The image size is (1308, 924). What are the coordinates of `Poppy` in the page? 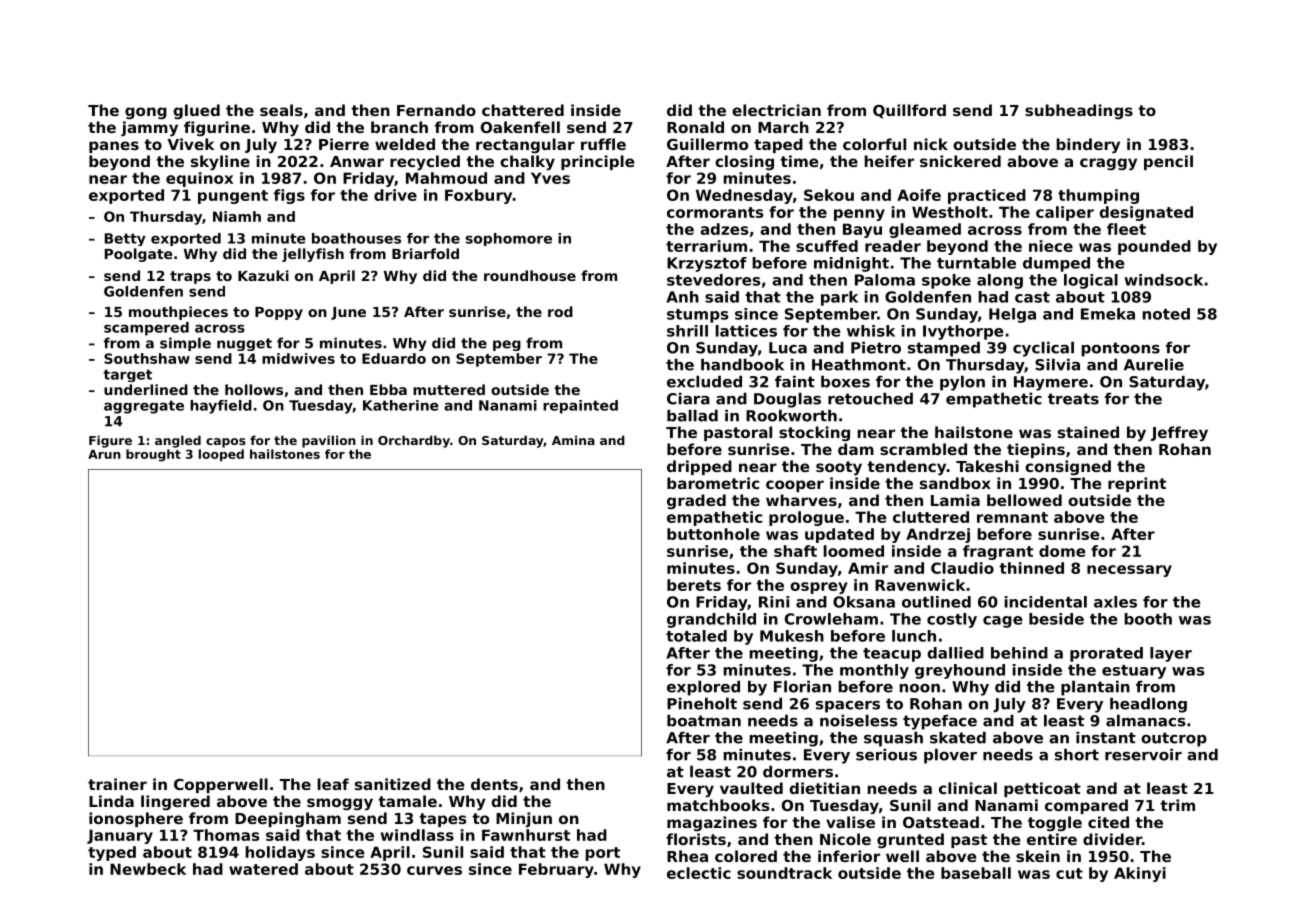 It's located at (279, 313).
